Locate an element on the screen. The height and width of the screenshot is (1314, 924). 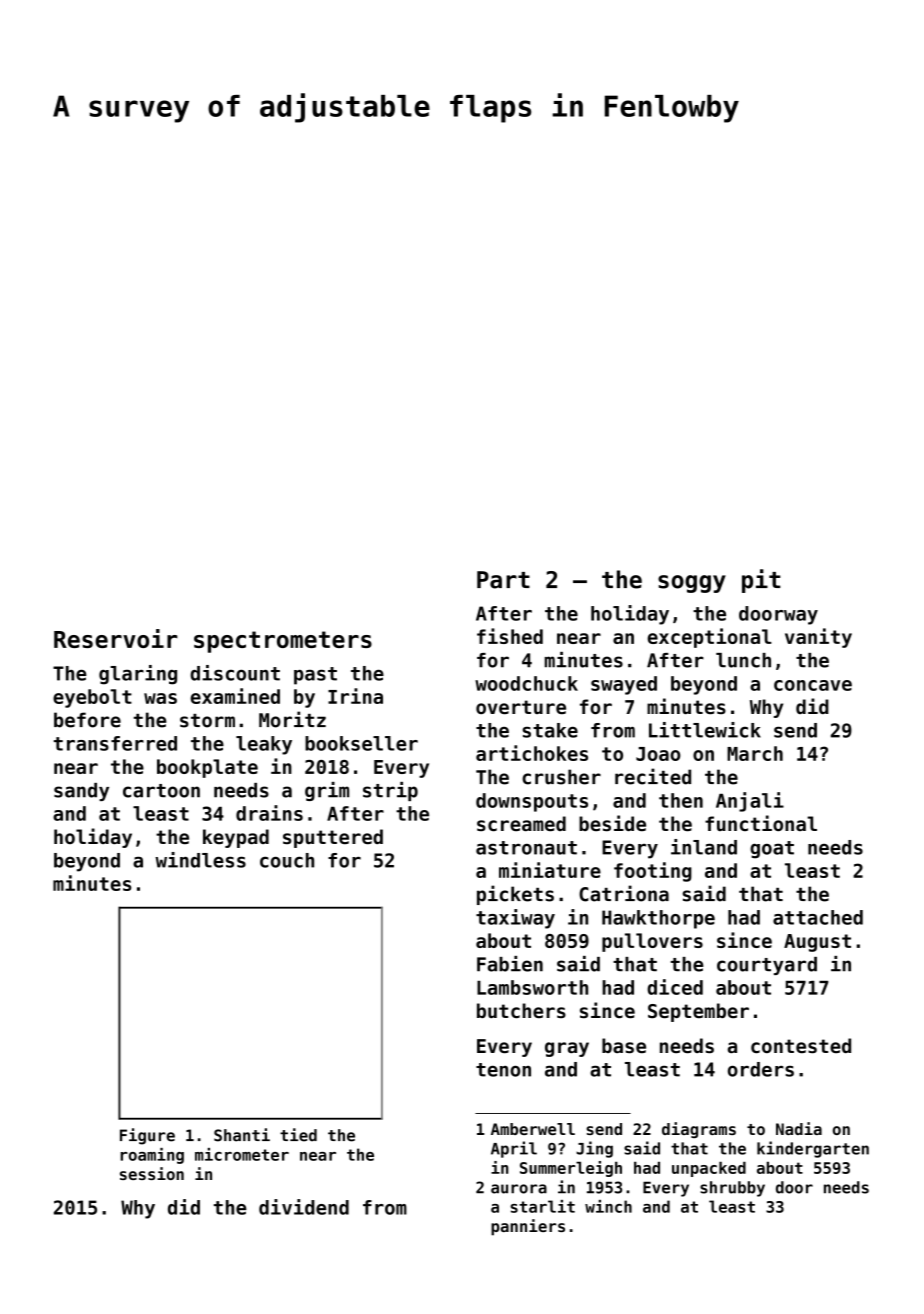
tied is located at coordinates (298, 1135).
